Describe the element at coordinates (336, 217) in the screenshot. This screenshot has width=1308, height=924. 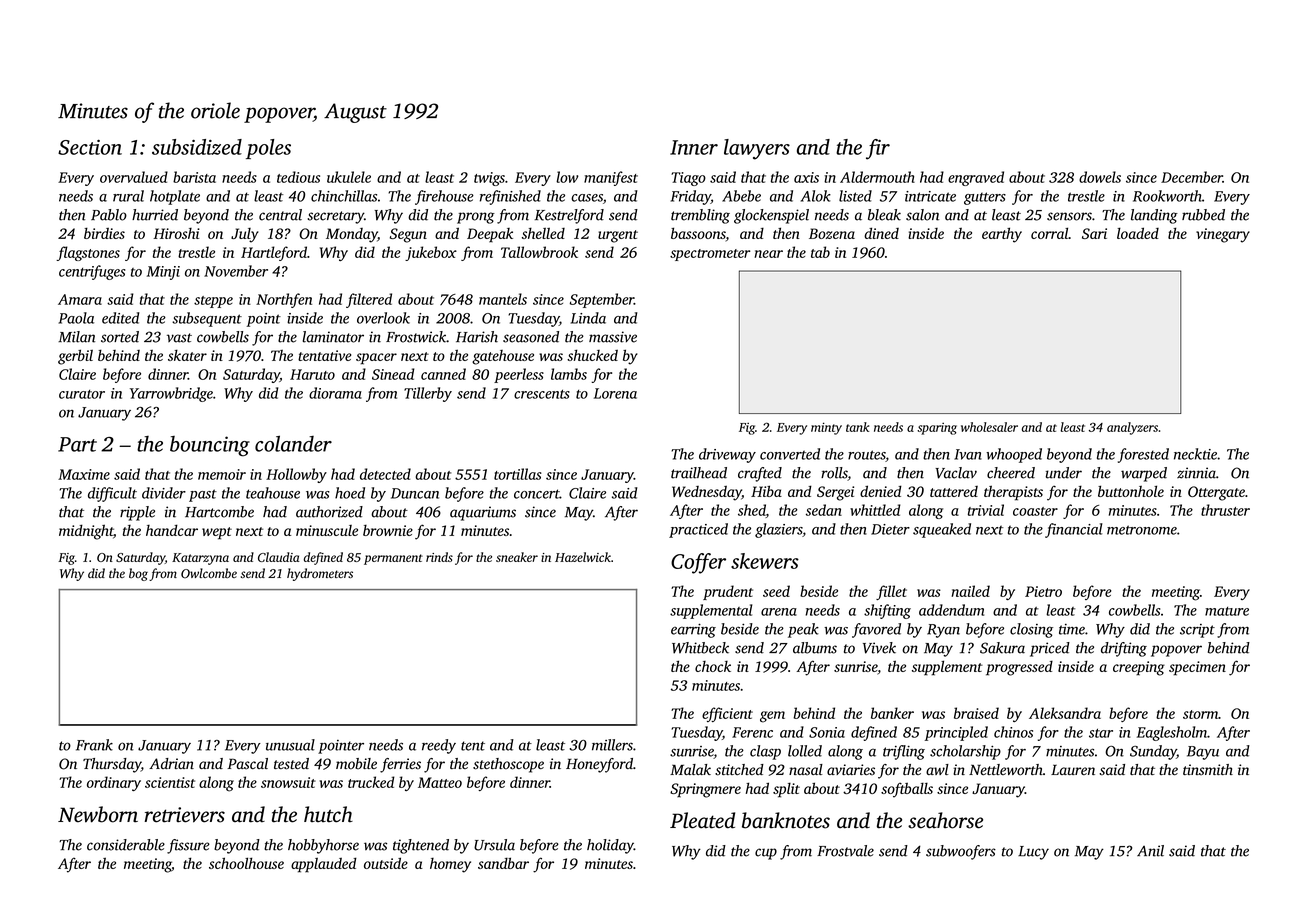
I see `secretary` at that location.
